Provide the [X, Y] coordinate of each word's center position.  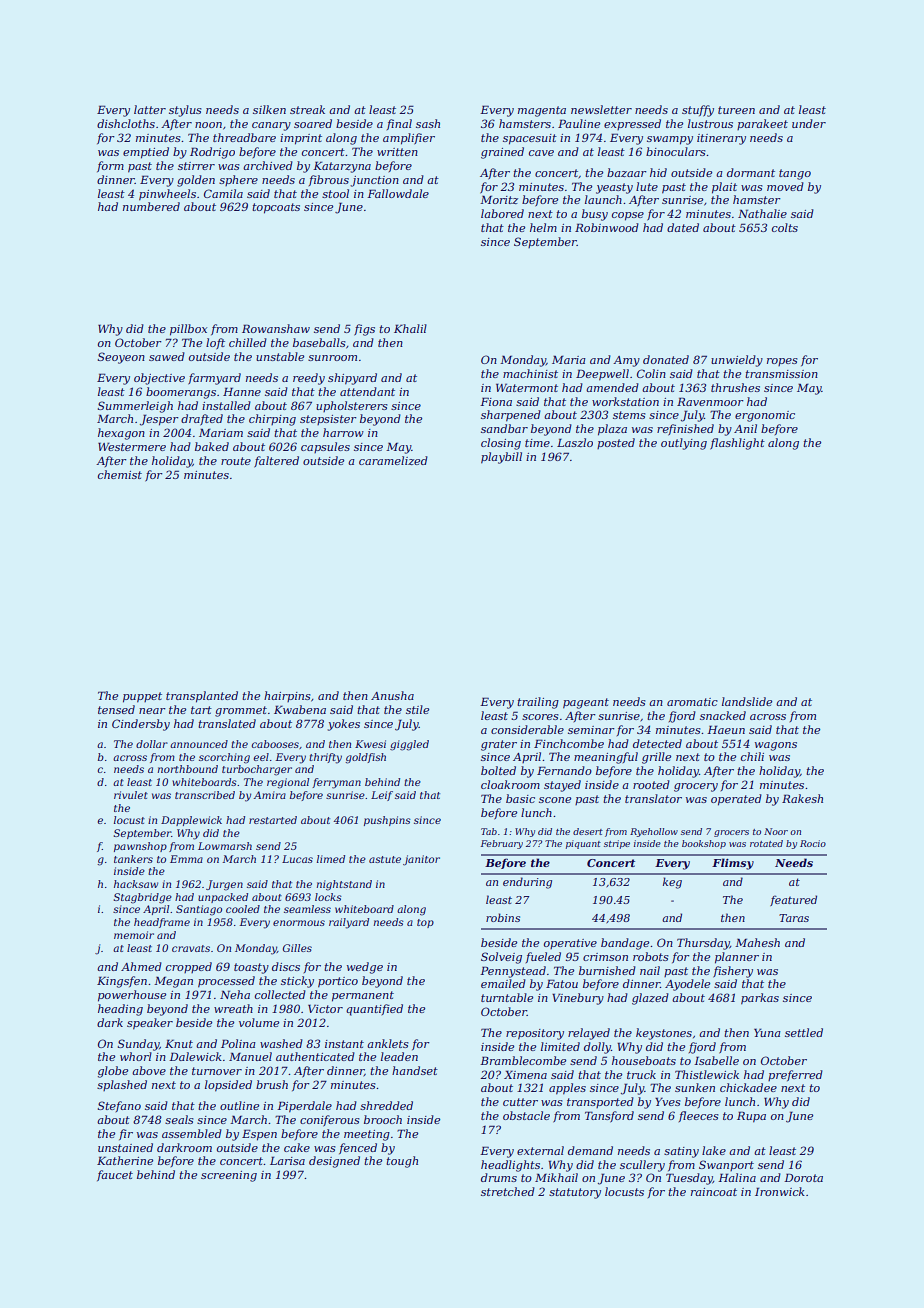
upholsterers [352, 406]
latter [150, 109]
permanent [363, 996]
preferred [795, 1075]
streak [307, 109]
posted [616, 443]
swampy [670, 140]
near [152, 711]
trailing [538, 703]
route [236, 461]
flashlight [737, 444]
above [149, 1070]
